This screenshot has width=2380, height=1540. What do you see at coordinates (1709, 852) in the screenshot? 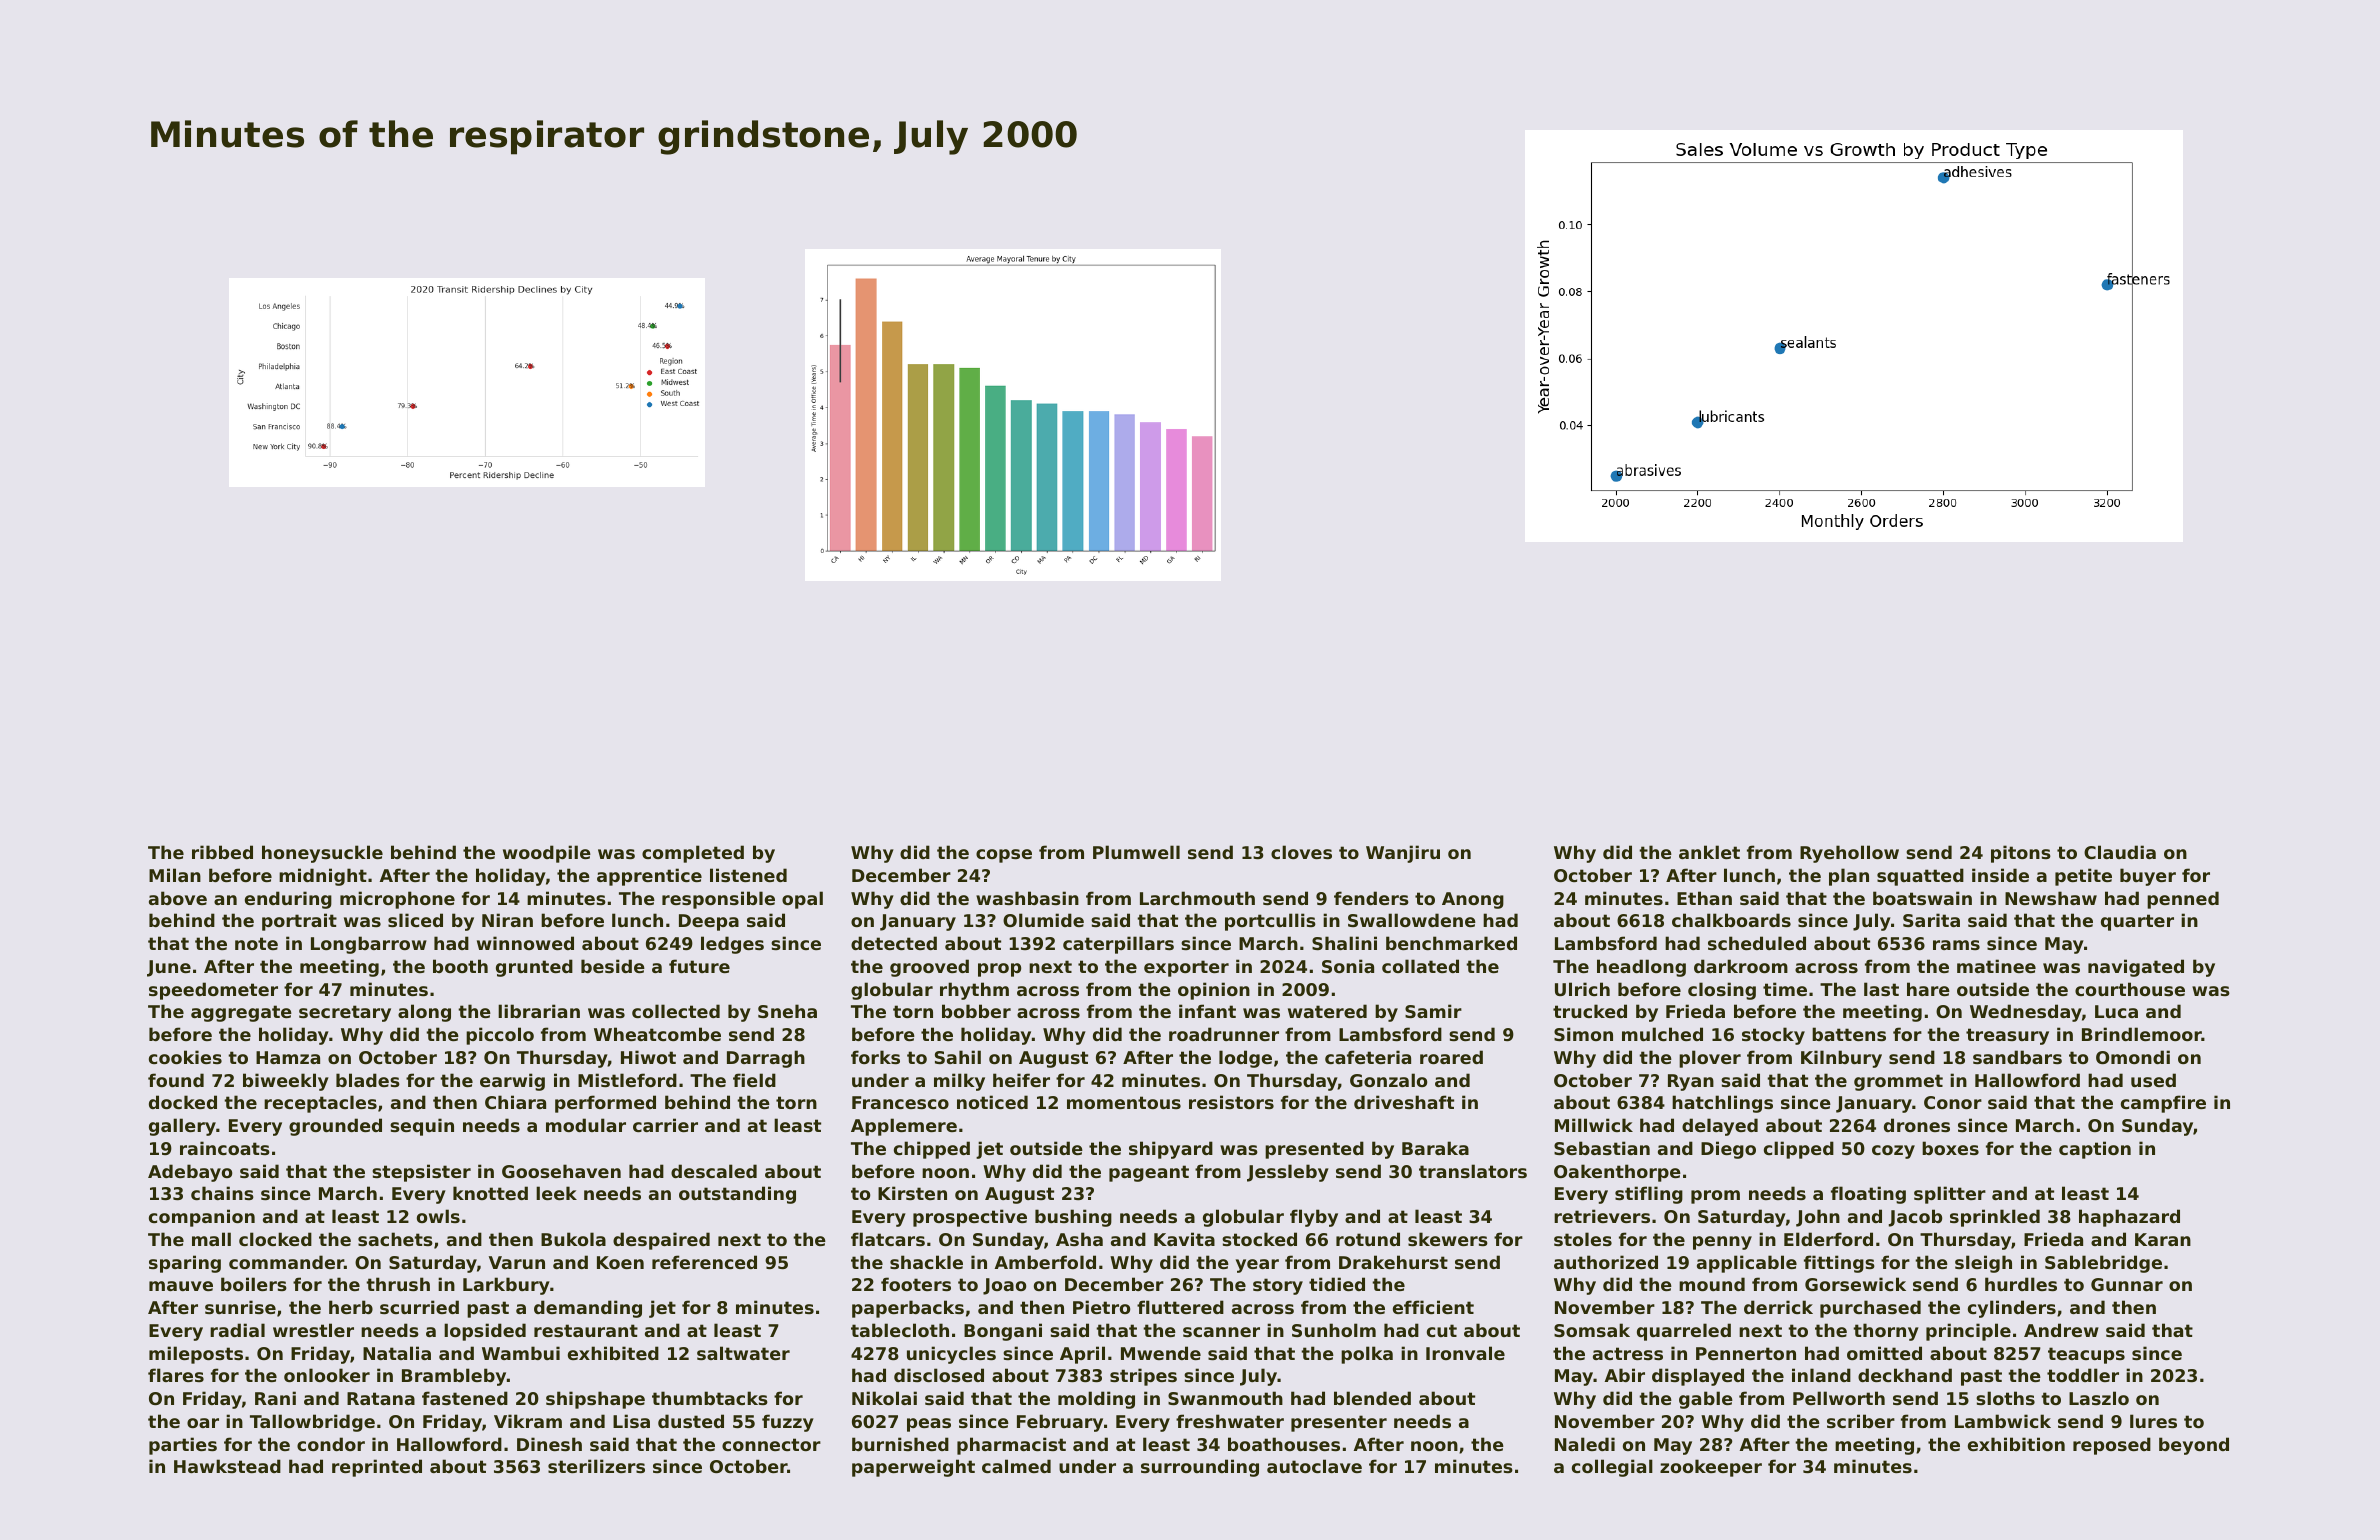
I see `anklet` at bounding box center [1709, 852].
